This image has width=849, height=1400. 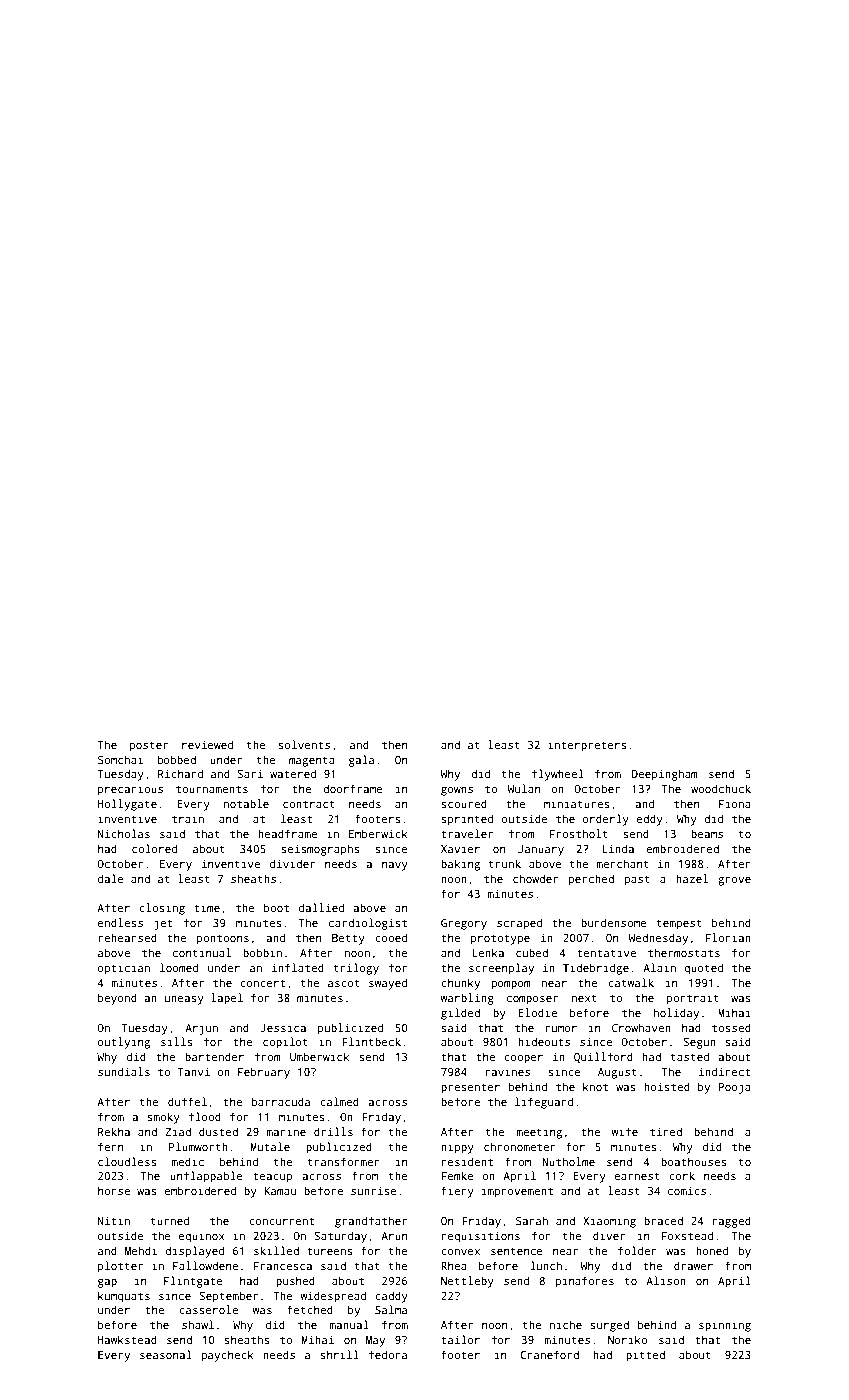 What do you see at coordinates (699, 1043) in the image?
I see `Segun` at bounding box center [699, 1043].
